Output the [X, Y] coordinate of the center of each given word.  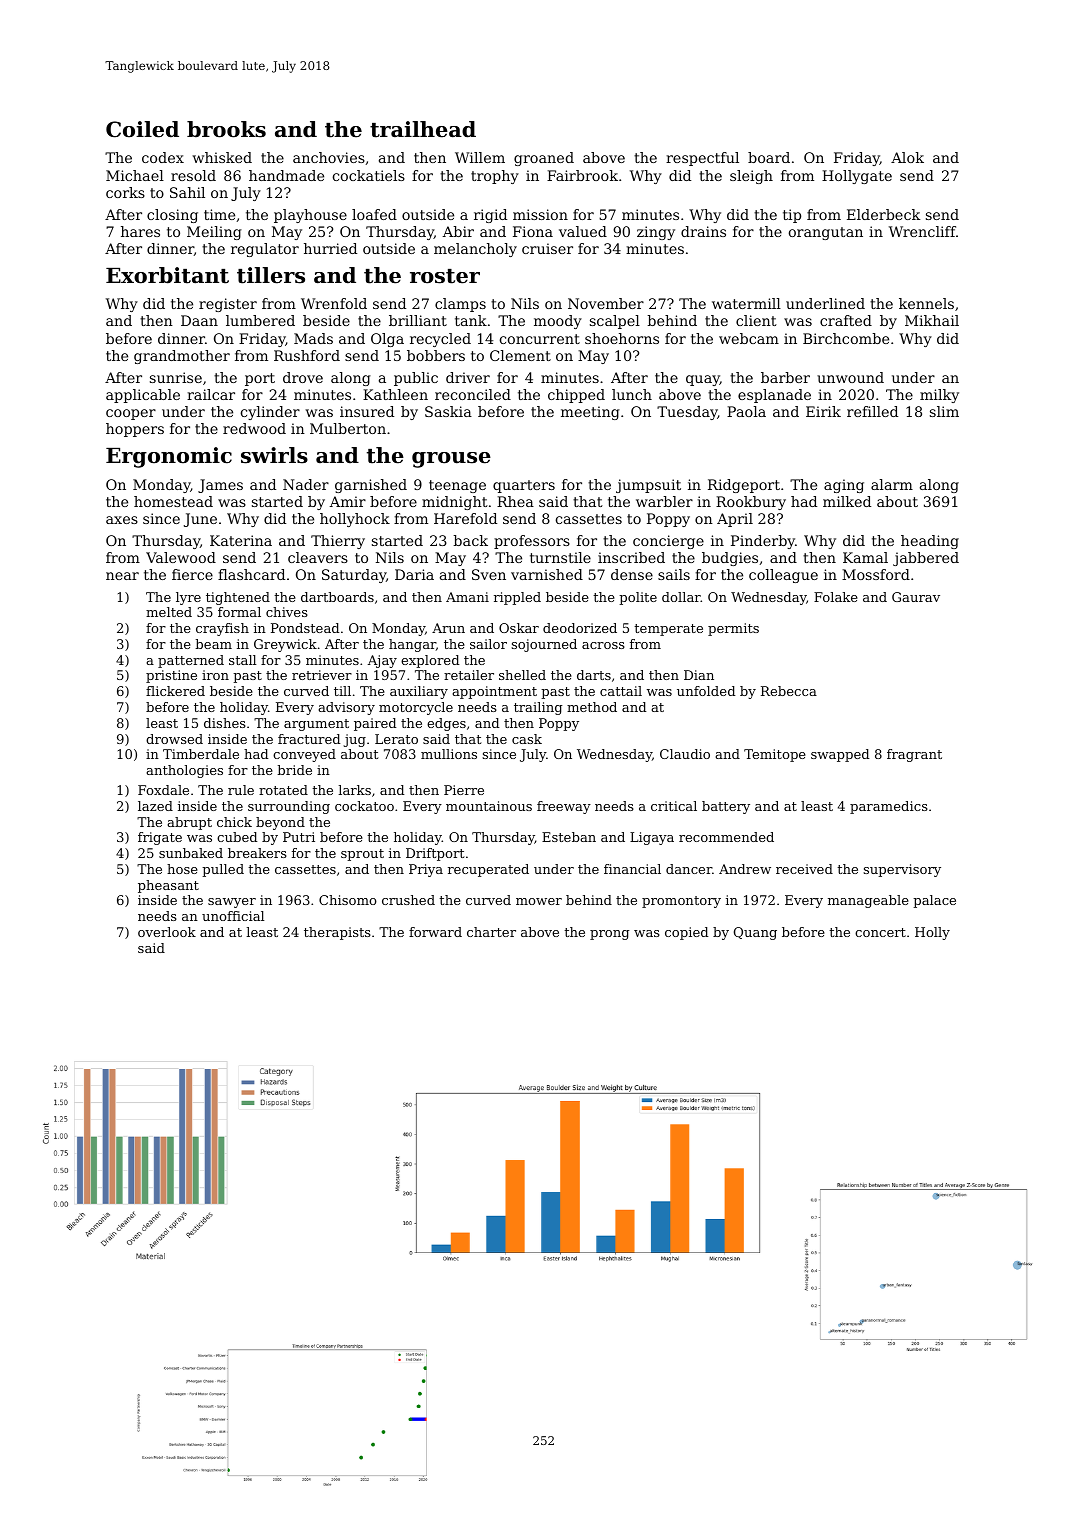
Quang [755, 933]
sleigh [751, 177]
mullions [449, 754]
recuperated [488, 870]
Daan [199, 320]
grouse [451, 460]
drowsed [174, 739]
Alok [907, 157]
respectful [702, 159]
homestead [173, 501]
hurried [330, 248]
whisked [222, 157]
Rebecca [789, 691]
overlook [167, 932]
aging [844, 486]
